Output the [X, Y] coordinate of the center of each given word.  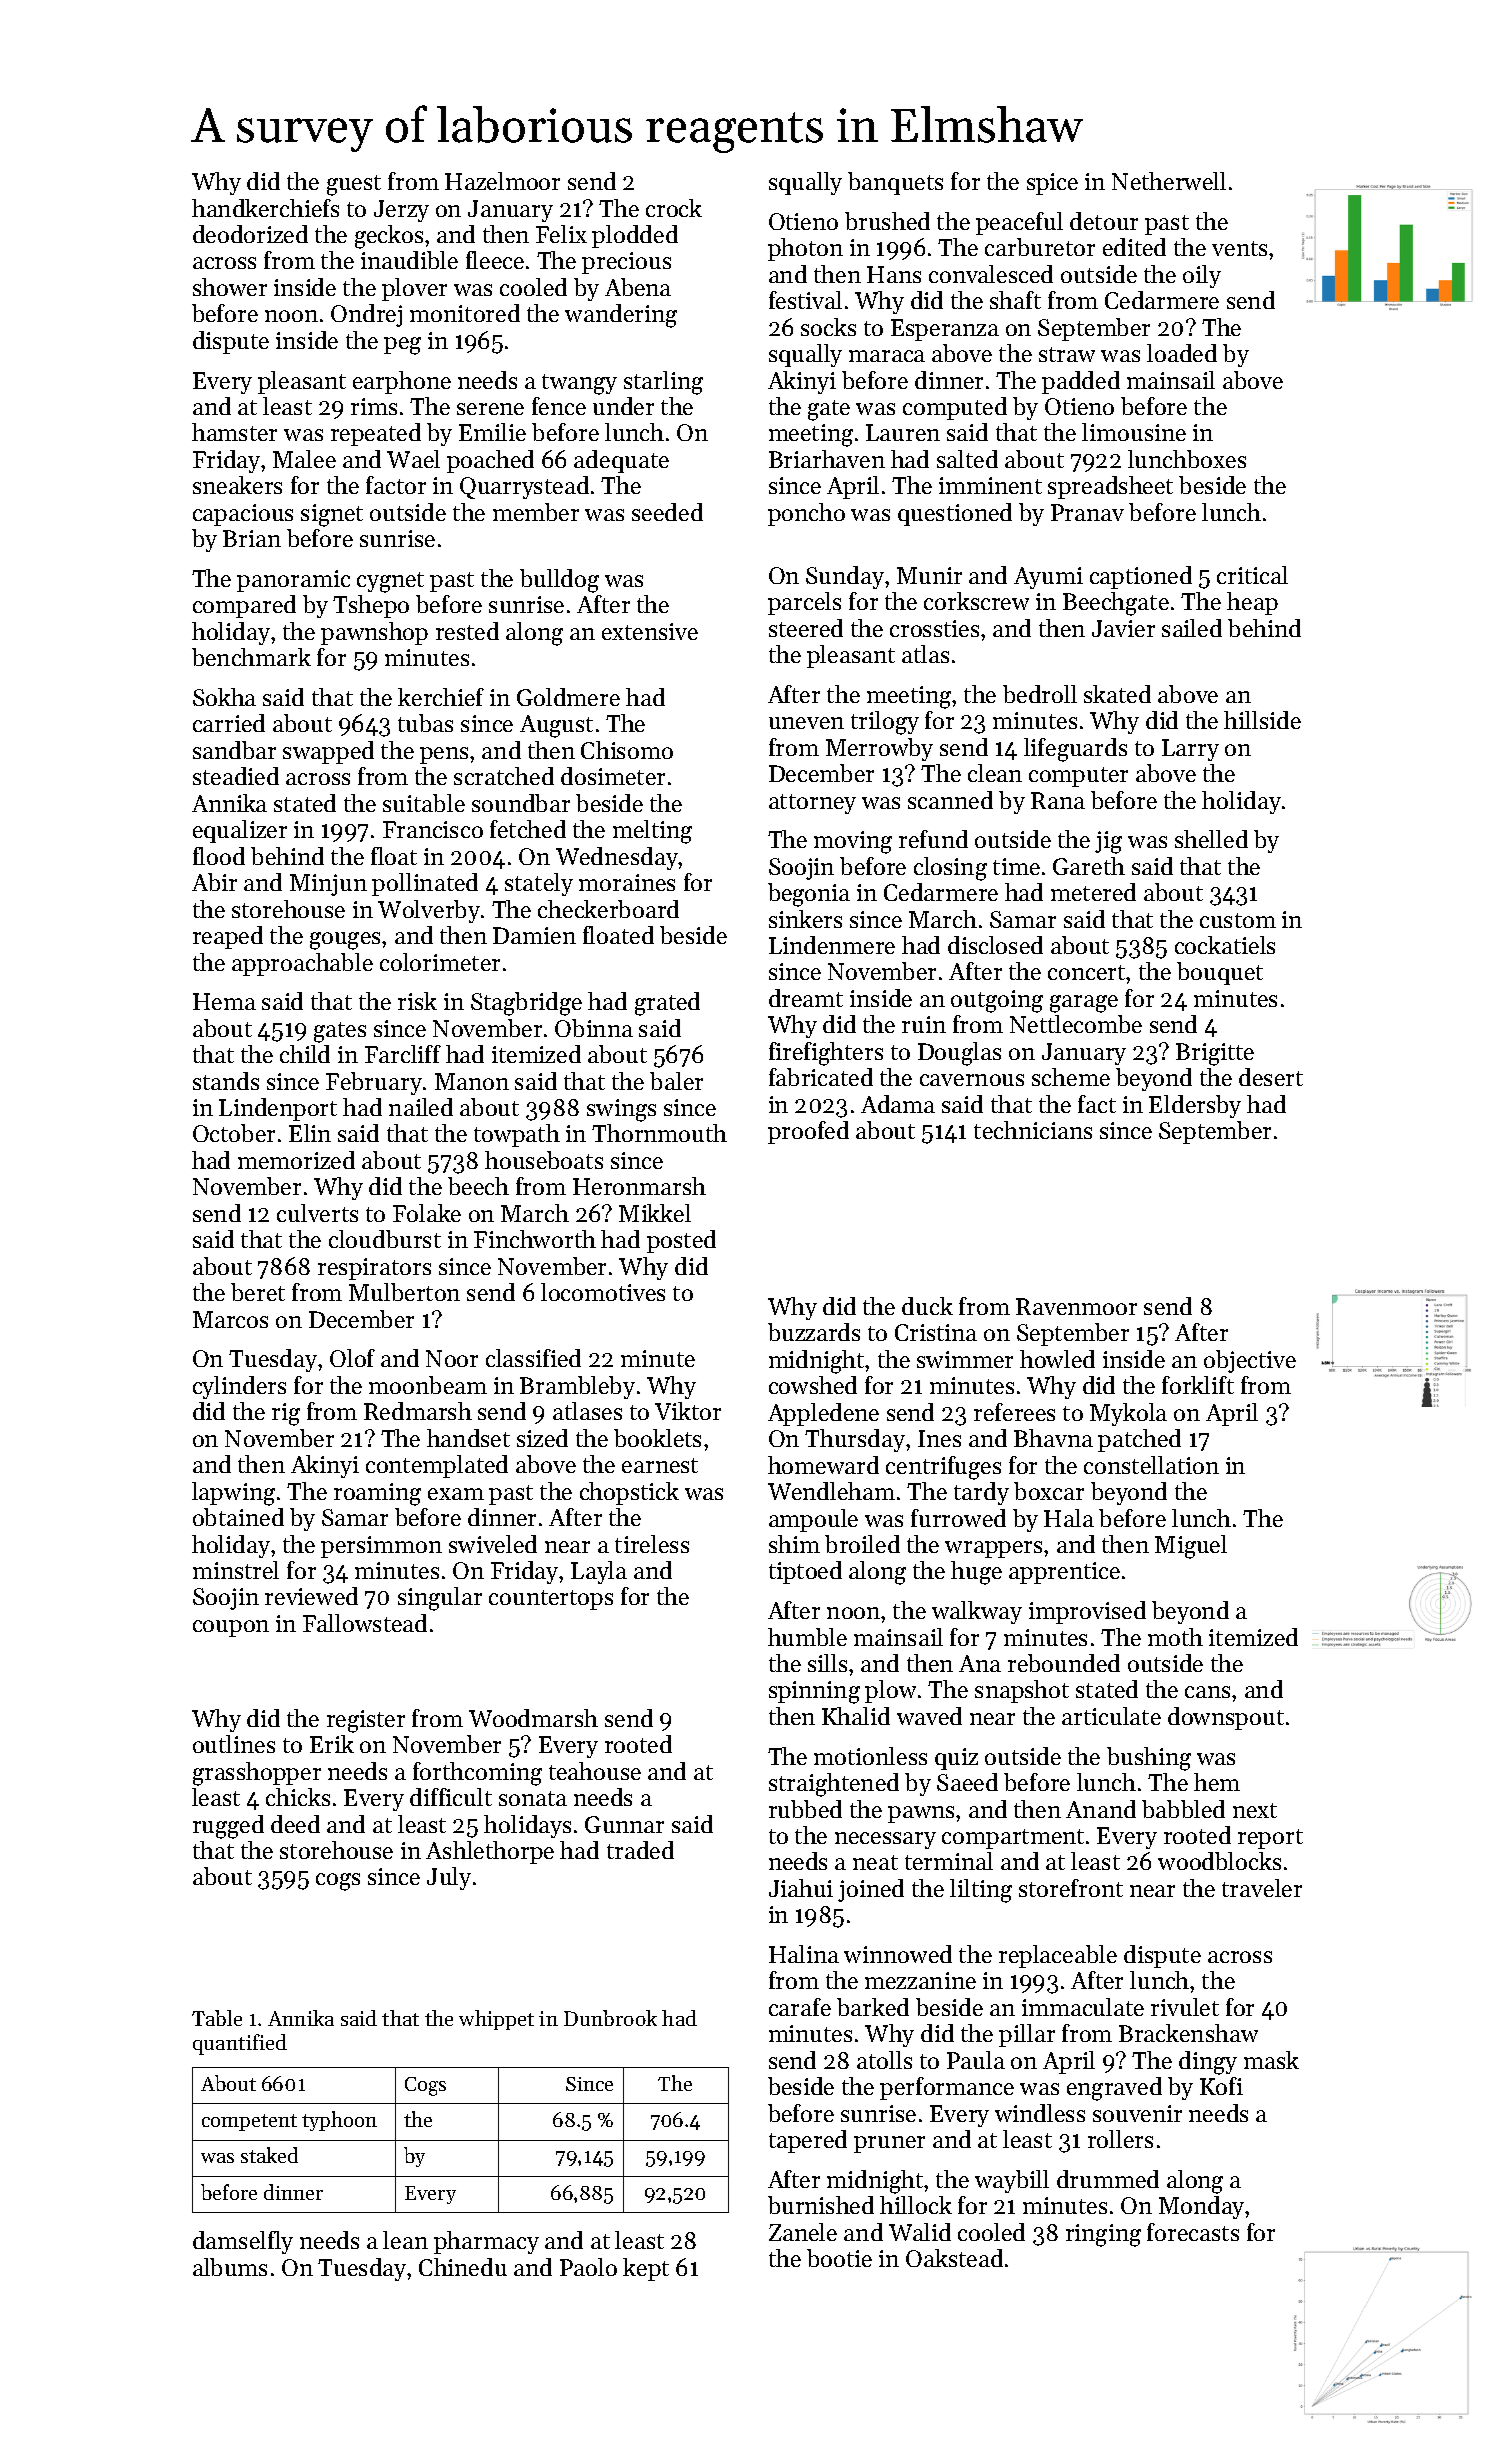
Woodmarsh [533, 1718]
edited [1134, 247]
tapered [808, 2141]
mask [1271, 2060]
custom [1238, 920]
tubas [425, 723]
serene [490, 409]
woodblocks [1219, 1861]
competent [249, 2122]
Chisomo [627, 750]
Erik [332, 1744]
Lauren [903, 432]
